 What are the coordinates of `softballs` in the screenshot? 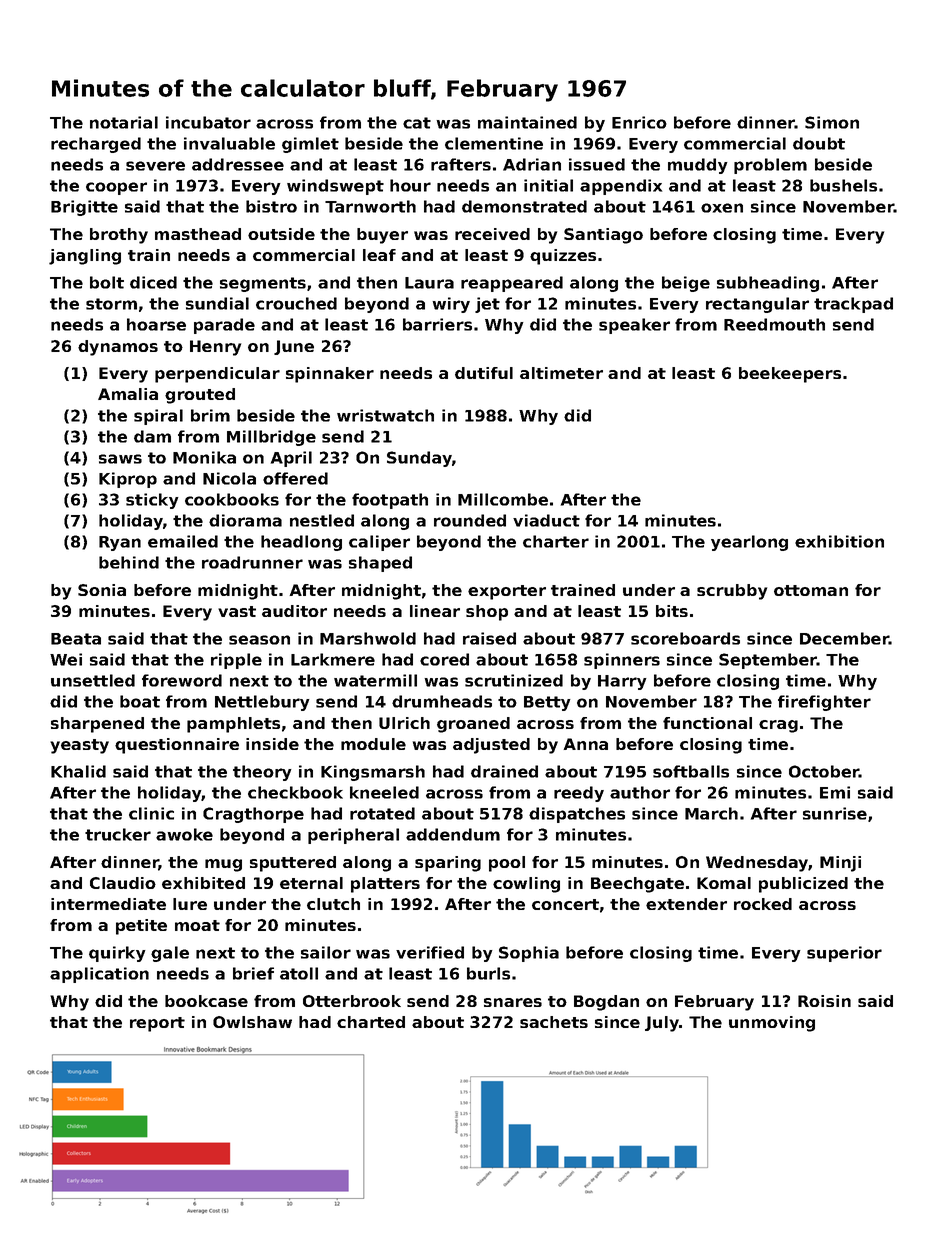 It's located at (691, 771).
